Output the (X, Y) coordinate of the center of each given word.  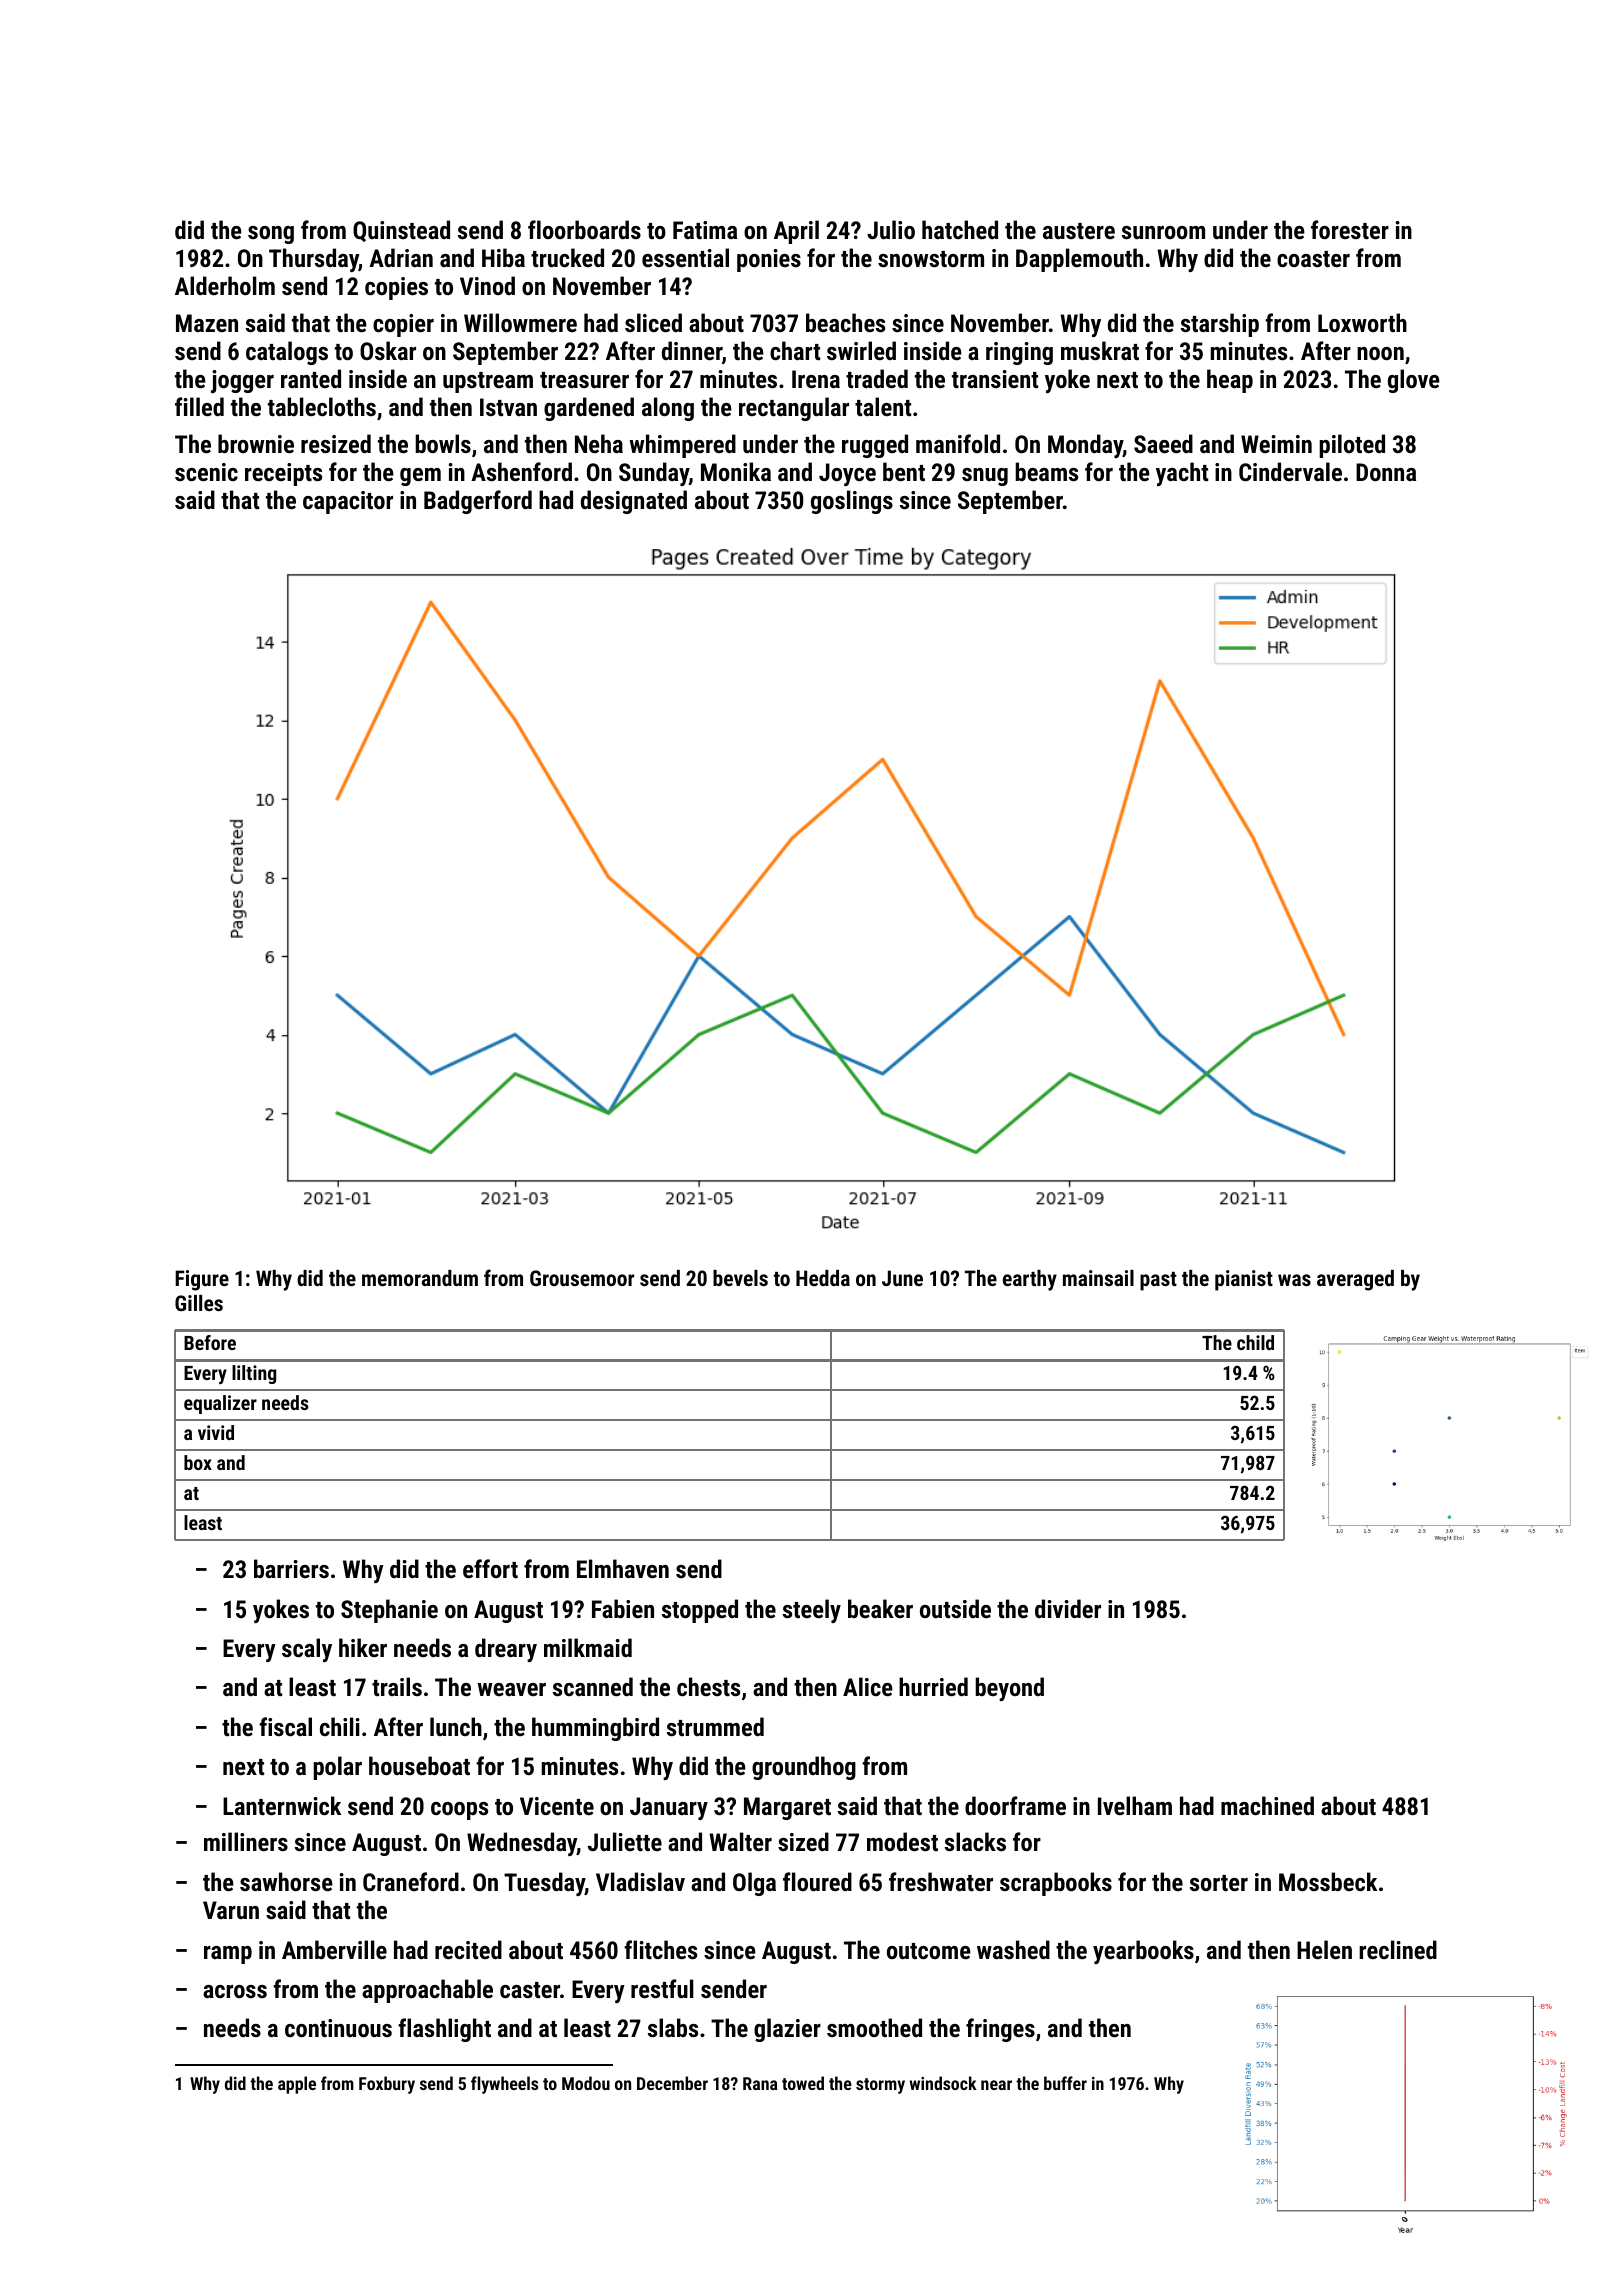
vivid (216, 1432)
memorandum (420, 1278)
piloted (1352, 446)
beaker (880, 1608)
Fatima (705, 230)
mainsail (1098, 1278)
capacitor (348, 502)
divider (1068, 1608)
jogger (242, 381)
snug (985, 477)
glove (1414, 381)
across (235, 1991)
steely (812, 1611)
